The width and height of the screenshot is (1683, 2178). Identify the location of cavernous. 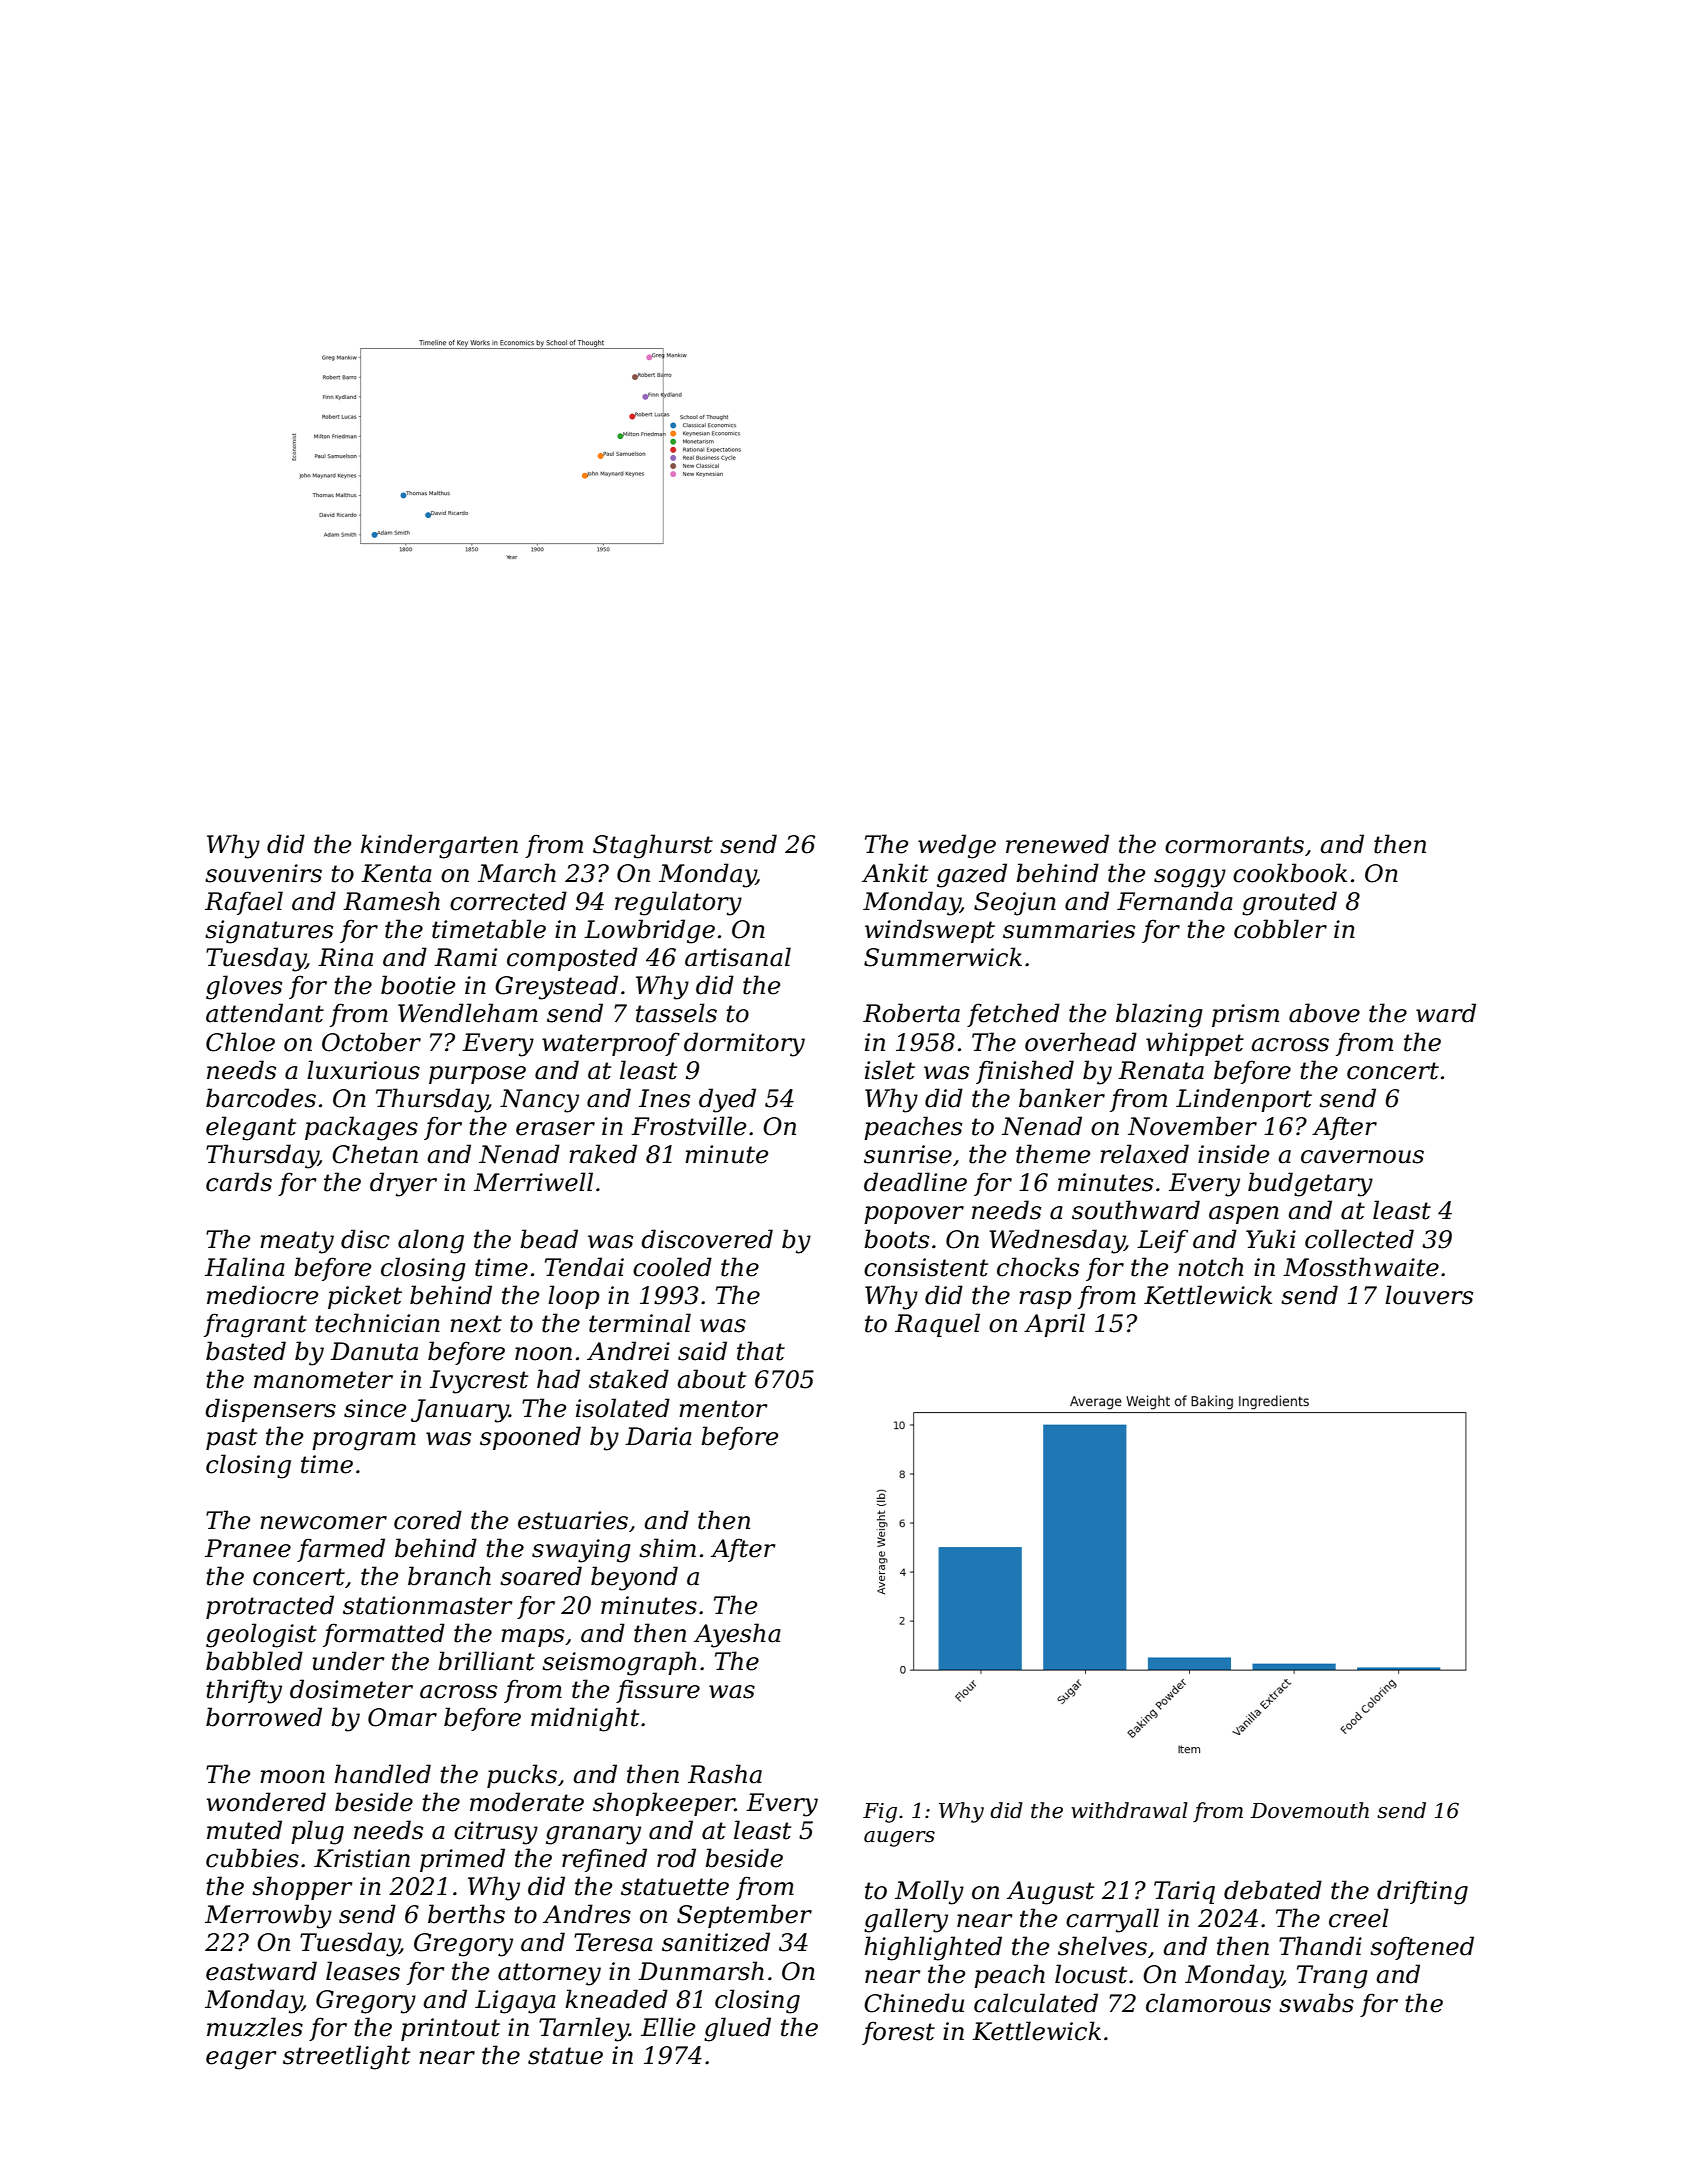
(1362, 1157).
